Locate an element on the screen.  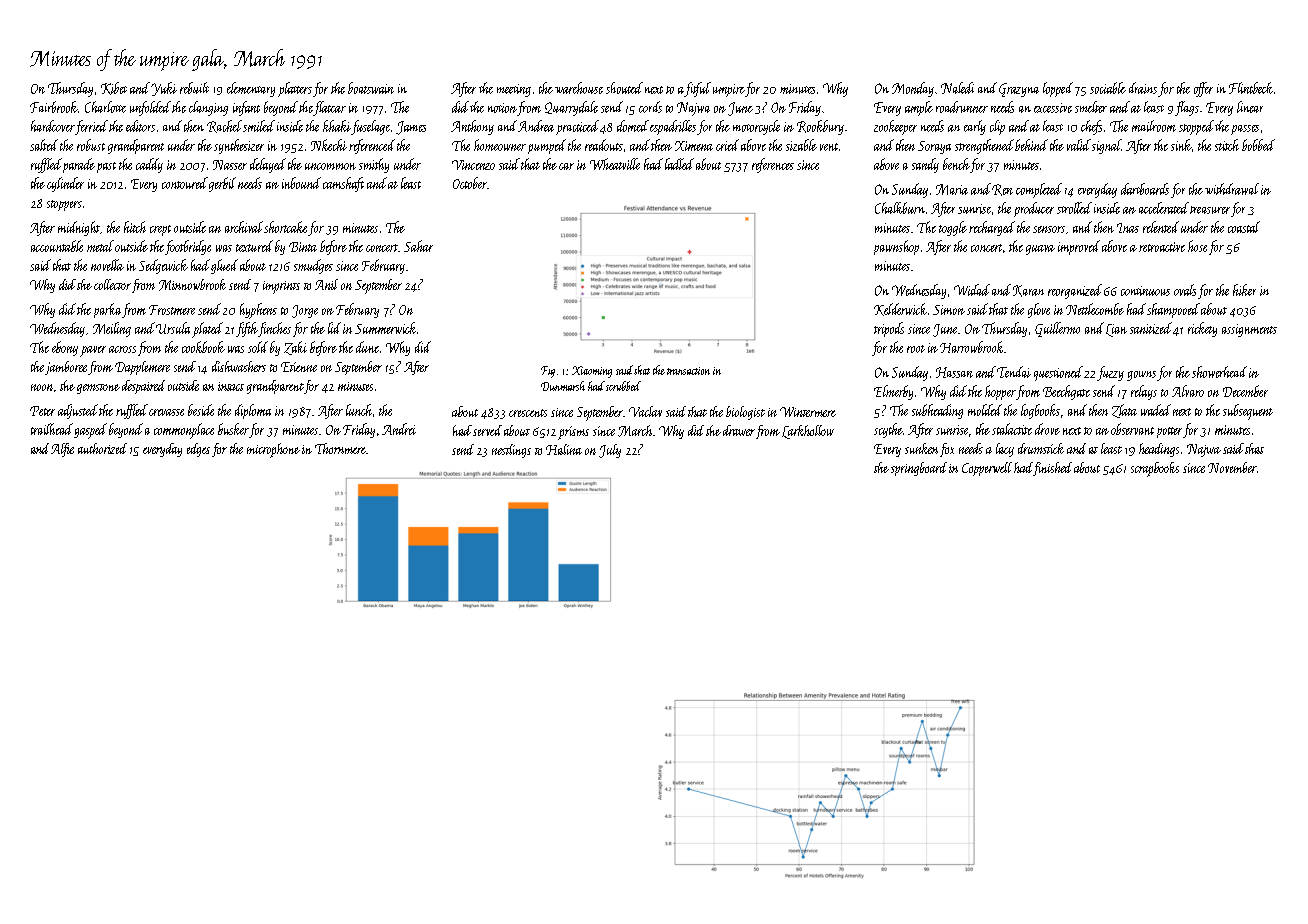
Sahar is located at coordinates (418, 246).
